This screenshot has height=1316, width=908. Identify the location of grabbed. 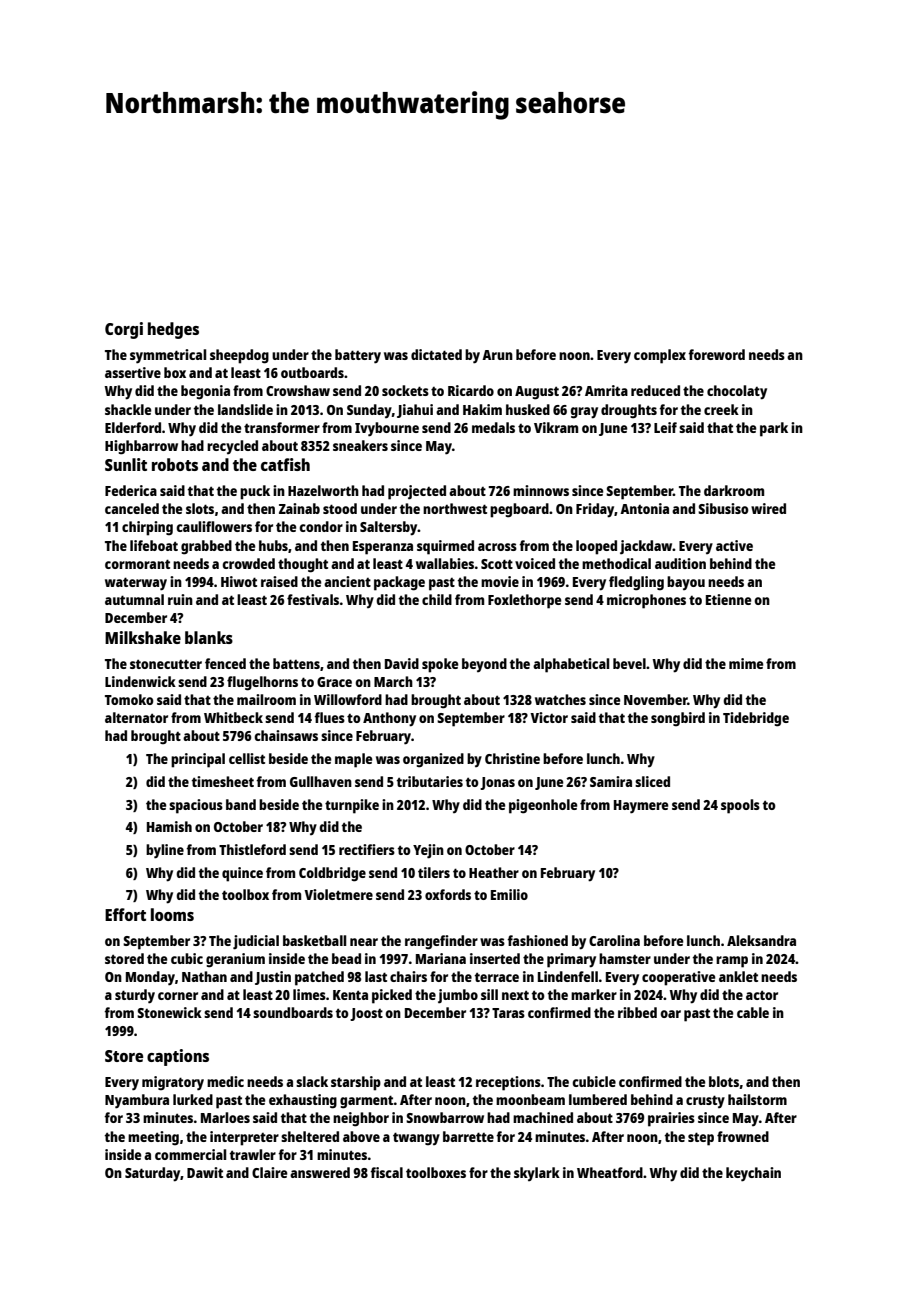
(206, 547).
